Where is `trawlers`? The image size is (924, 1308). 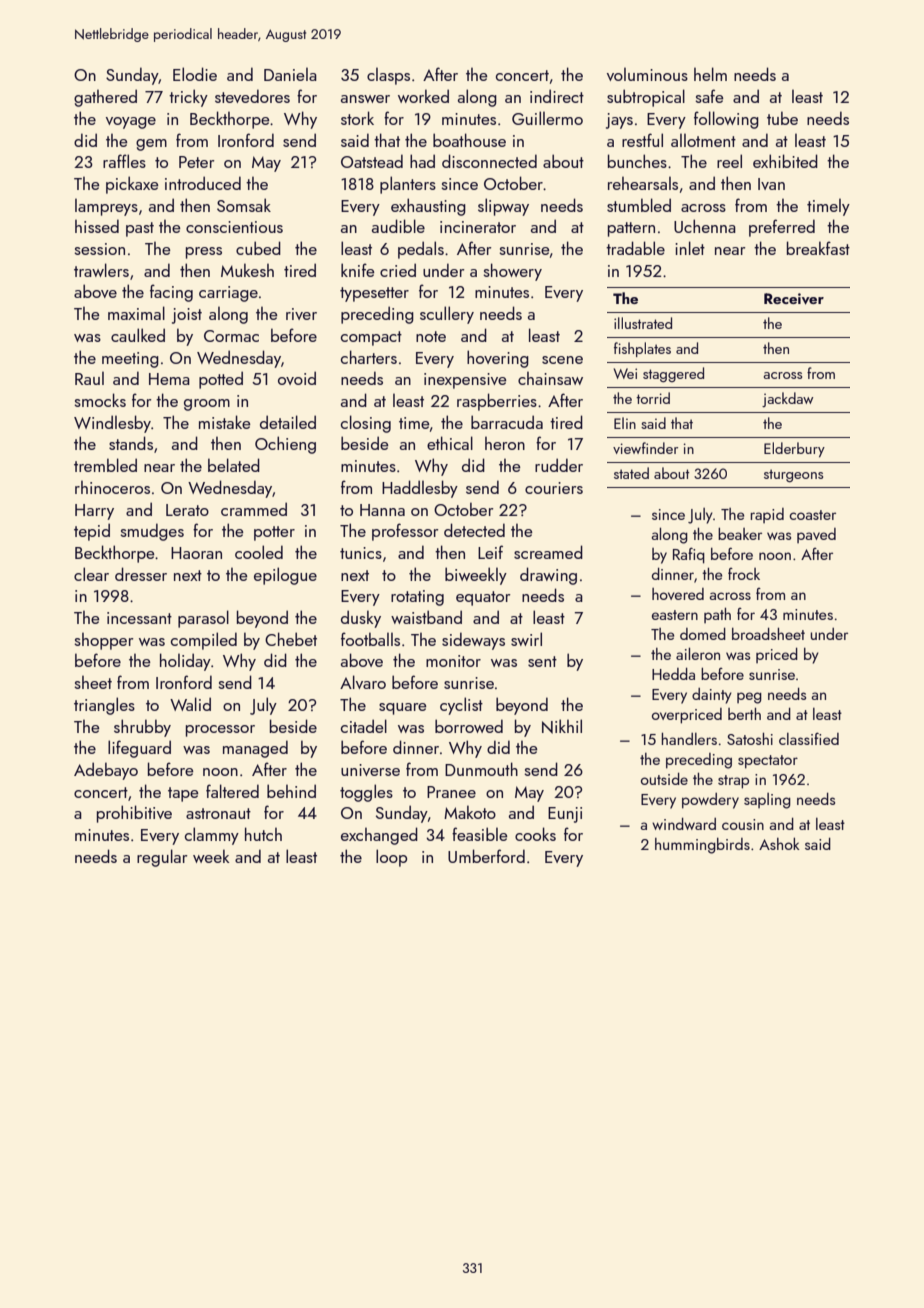 trawlers is located at coordinates (101, 270).
